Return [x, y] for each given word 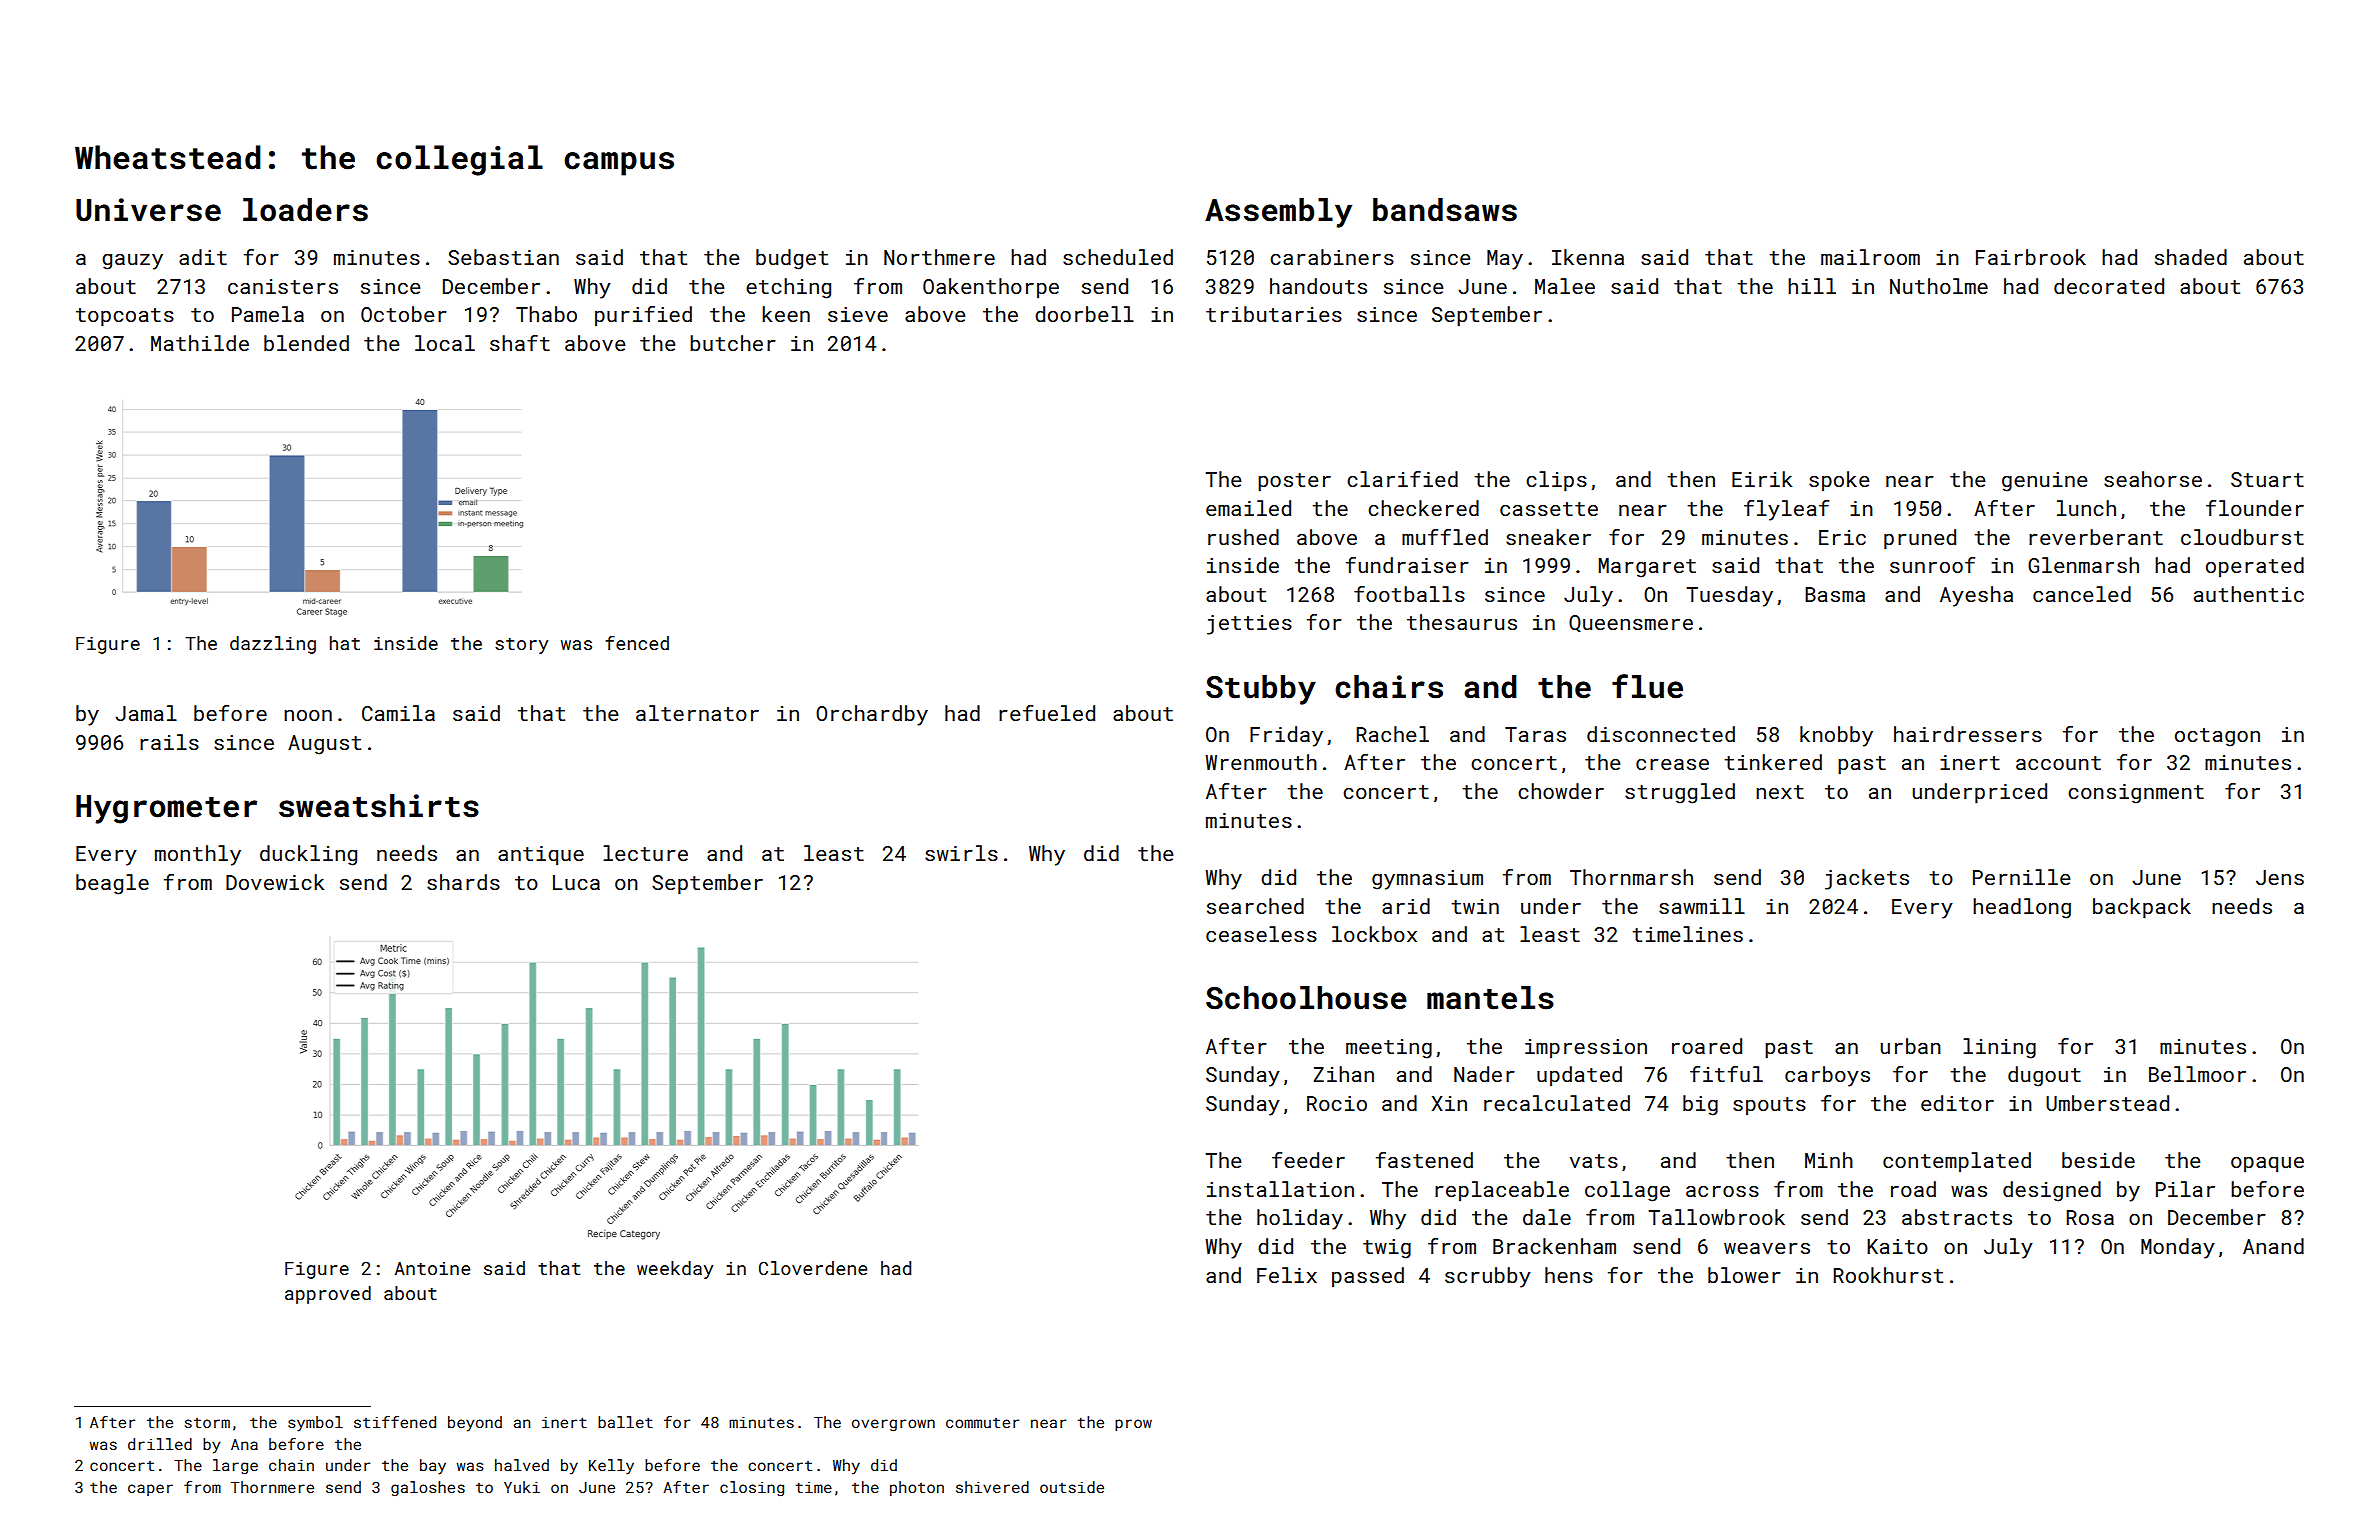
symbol [315, 1424]
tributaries [1274, 314]
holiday [1300, 1219]
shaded [2191, 257]
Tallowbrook [1716, 1217]
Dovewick [275, 882]
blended [306, 343]
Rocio [1337, 1103]
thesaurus [1462, 622]
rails [169, 742]
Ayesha [1976, 596]
